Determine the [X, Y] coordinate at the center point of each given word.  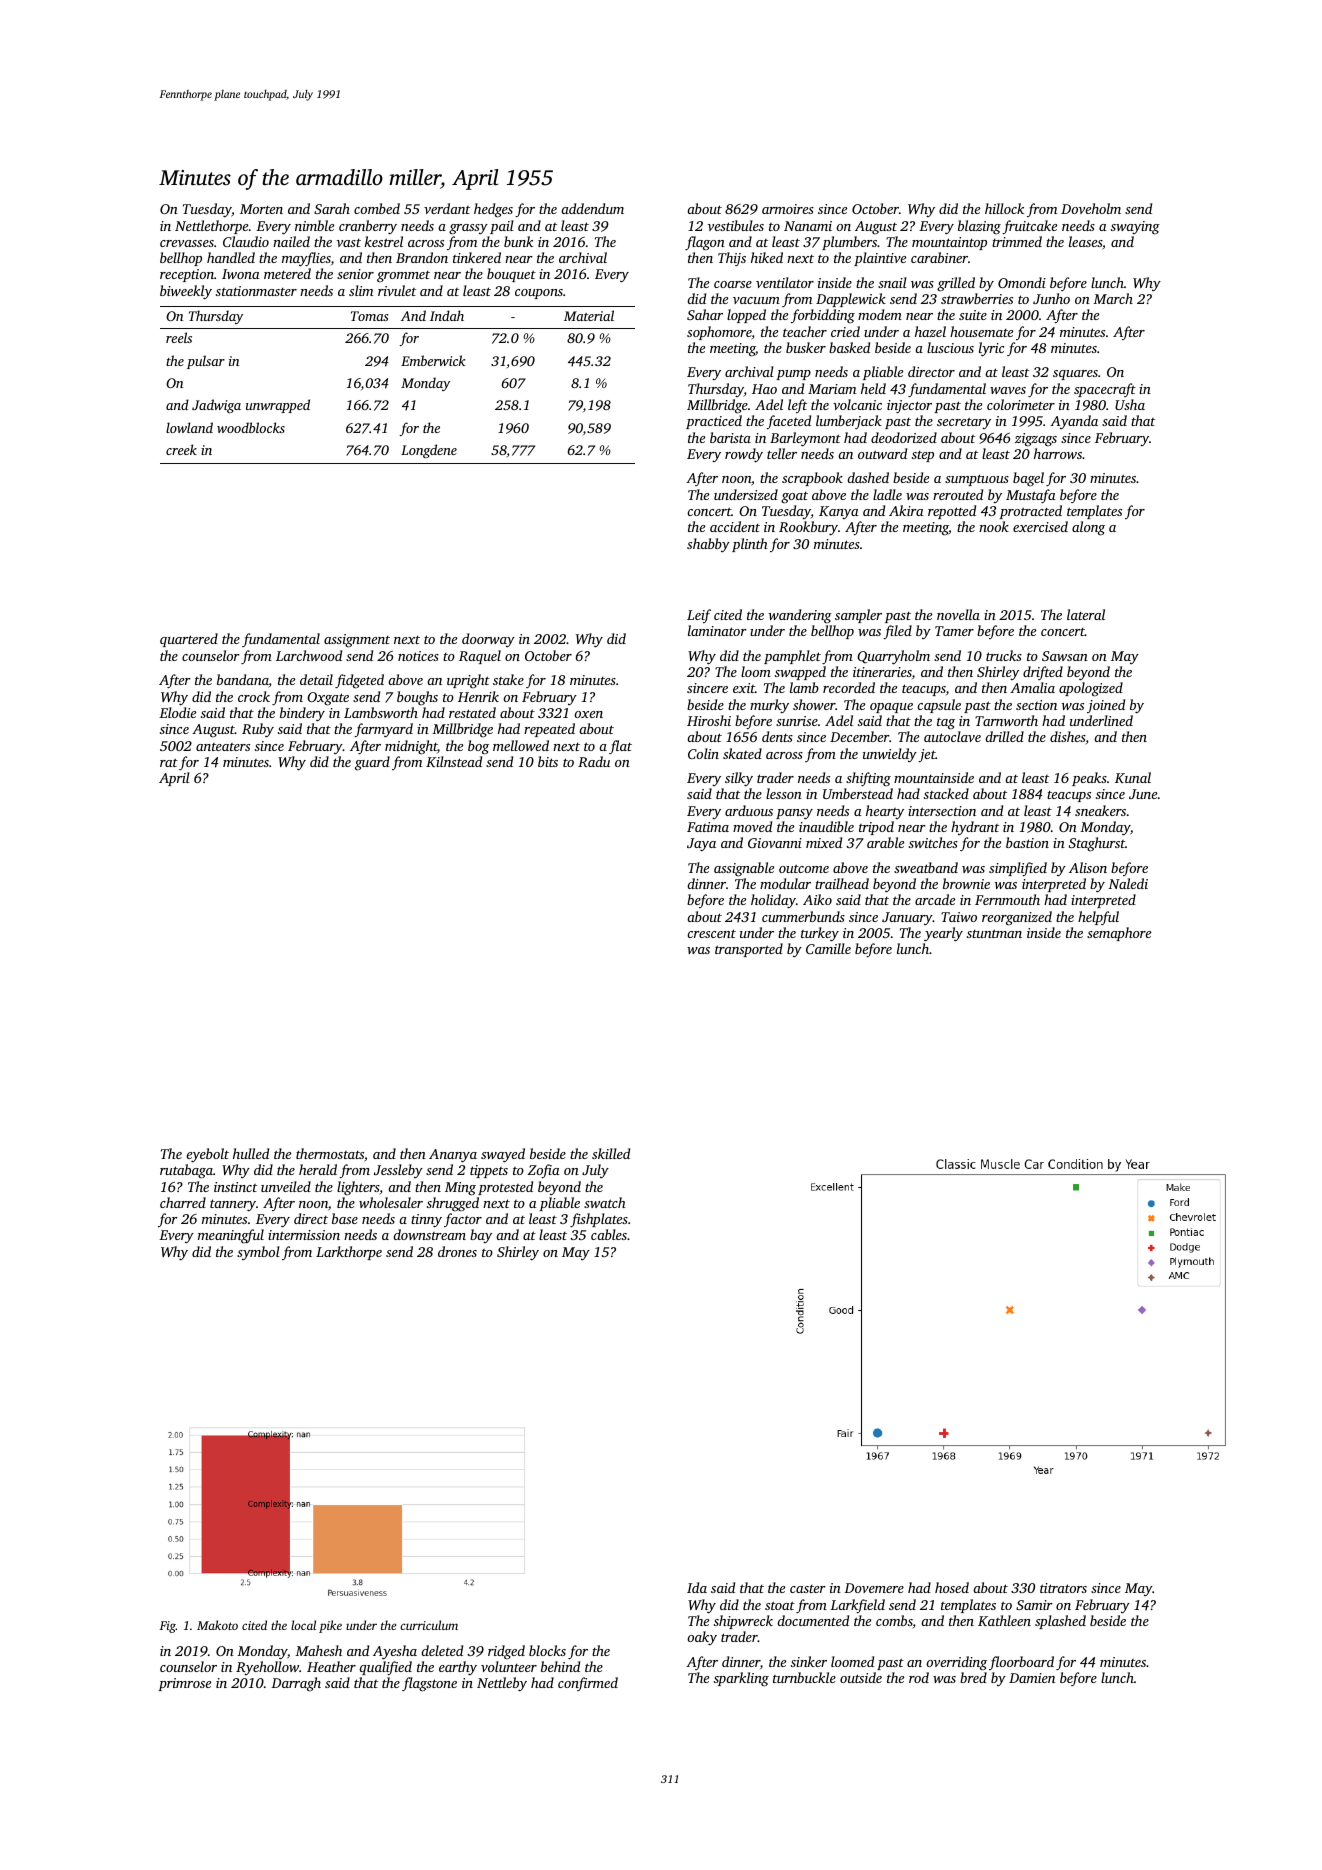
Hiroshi [709, 720]
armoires [788, 209]
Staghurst [1097, 844]
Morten [261, 209]
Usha [1130, 404]
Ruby [258, 730]
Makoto [217, 1625]
